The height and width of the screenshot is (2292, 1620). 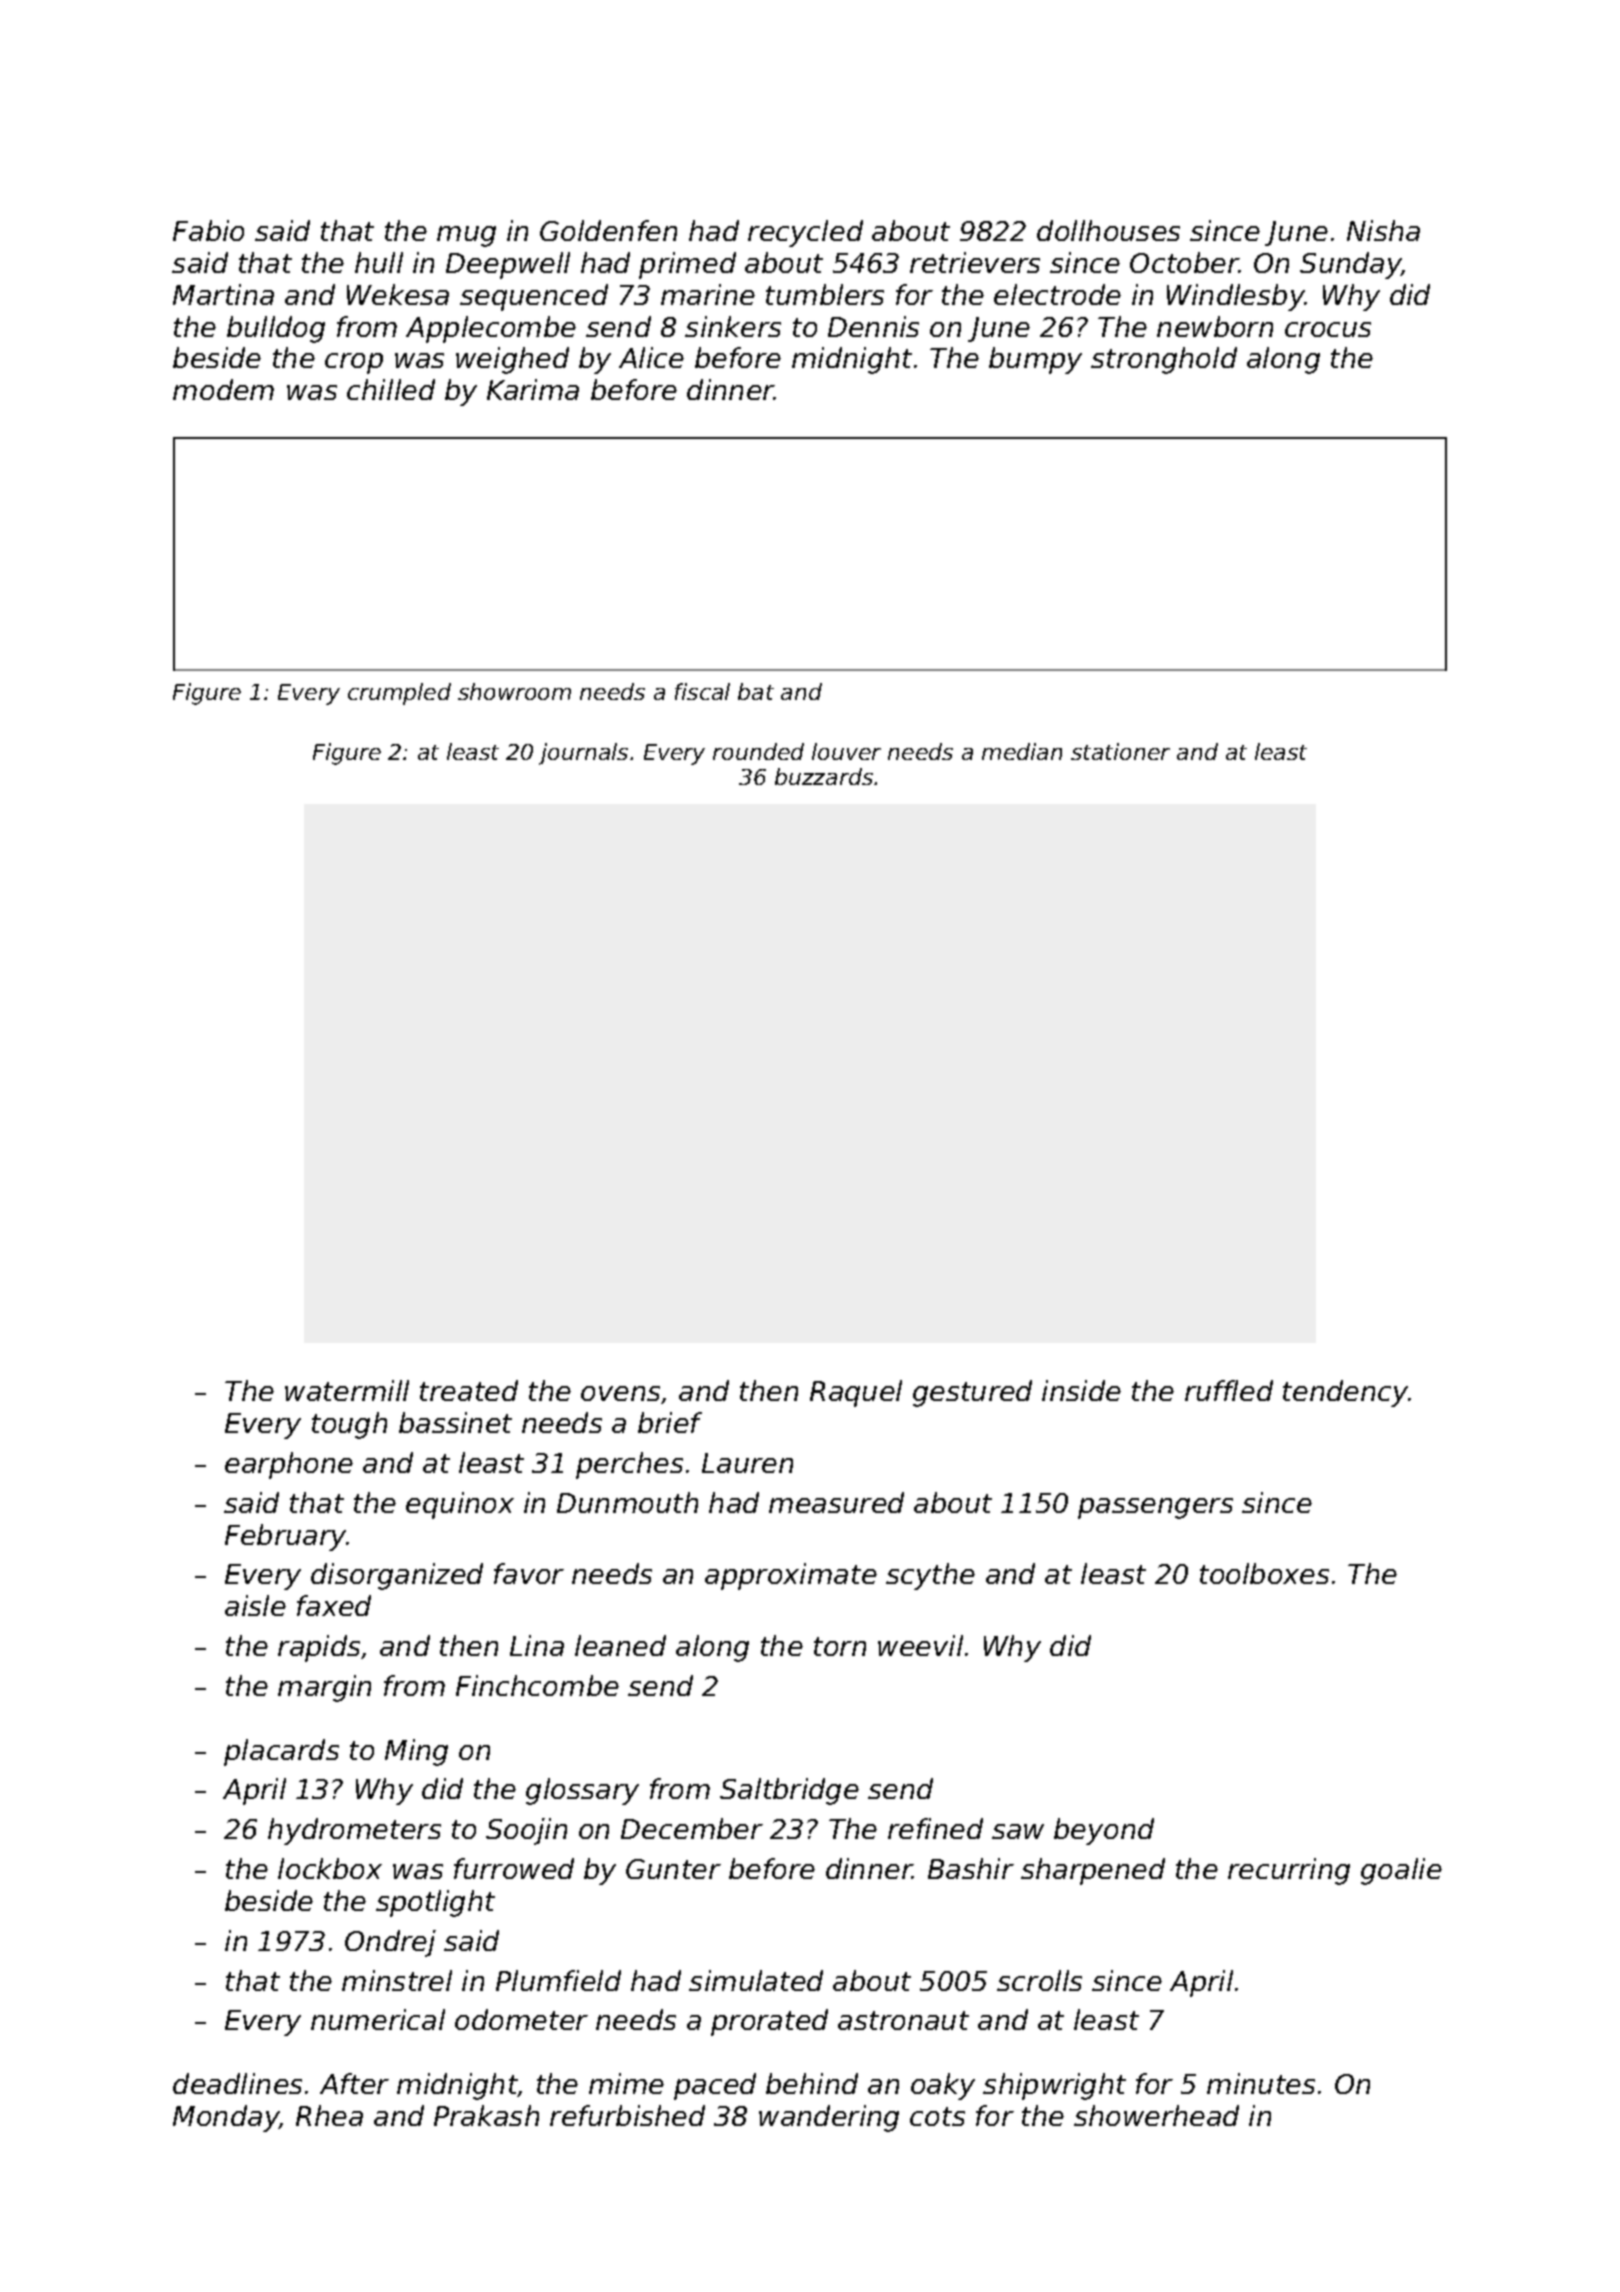 I want to click on bumpy, so click(x=1035, y=360).
